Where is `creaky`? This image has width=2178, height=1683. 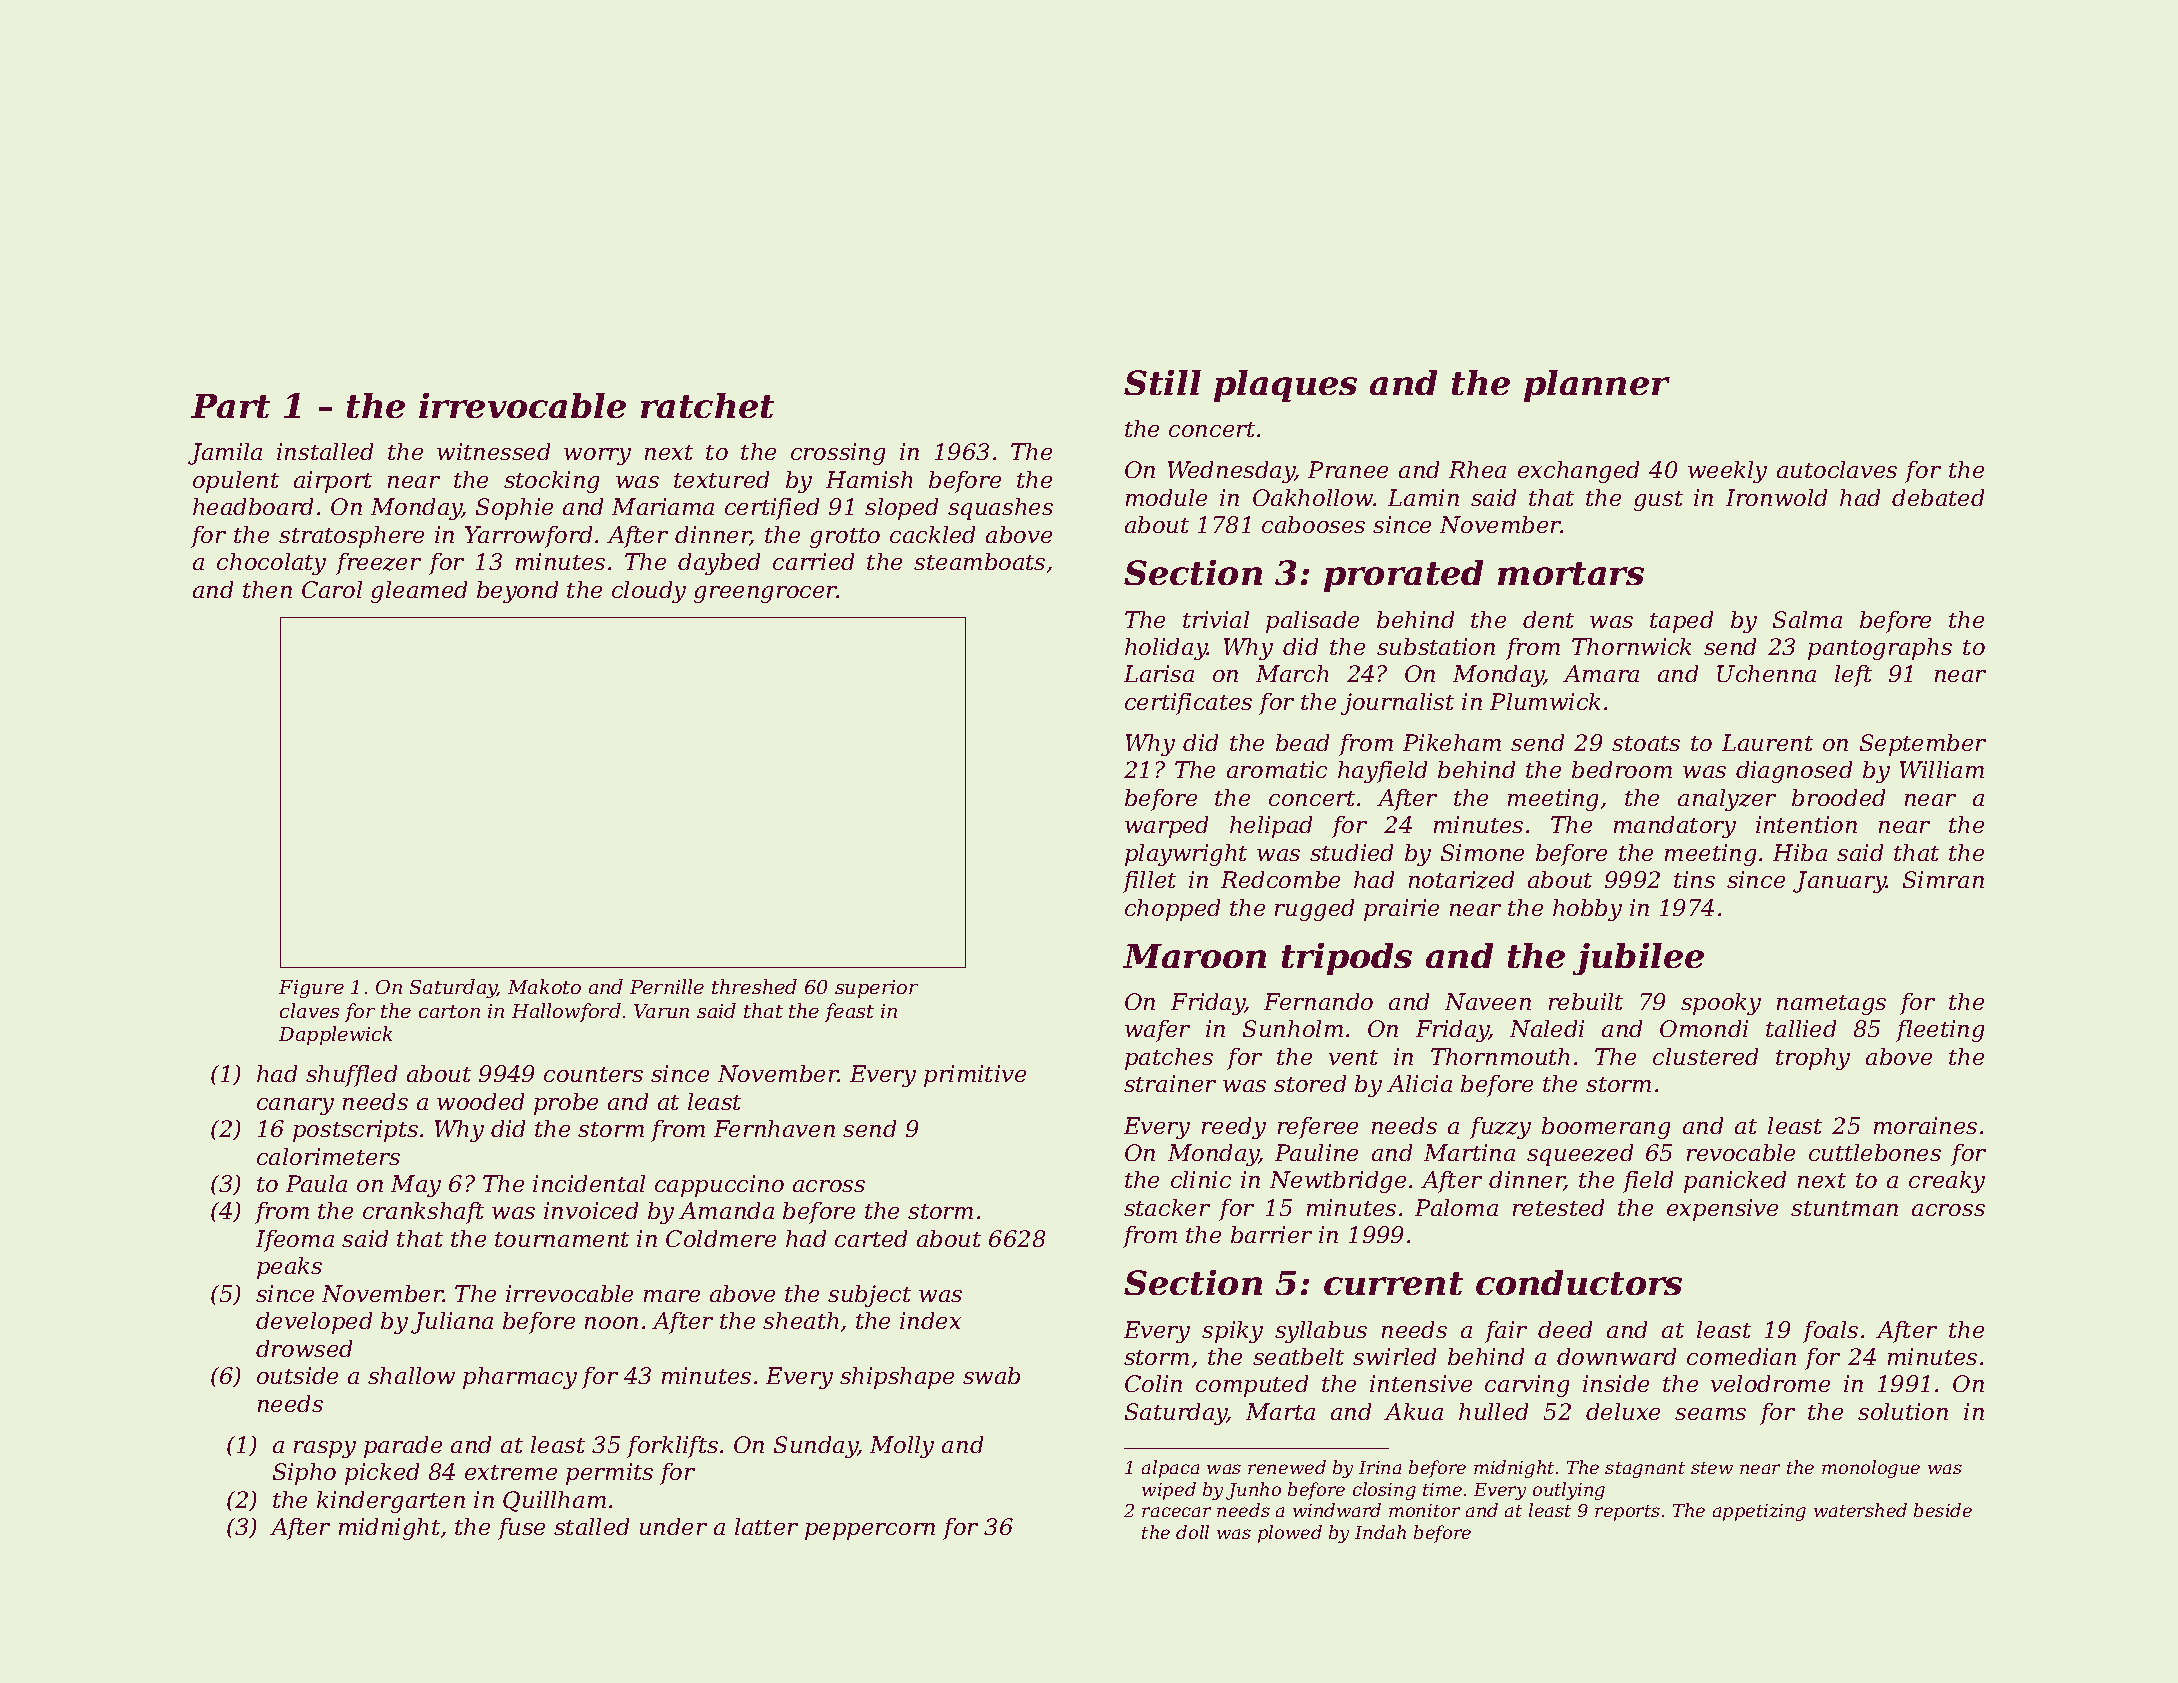
creaky is located at coordinates (1947, 1182).
